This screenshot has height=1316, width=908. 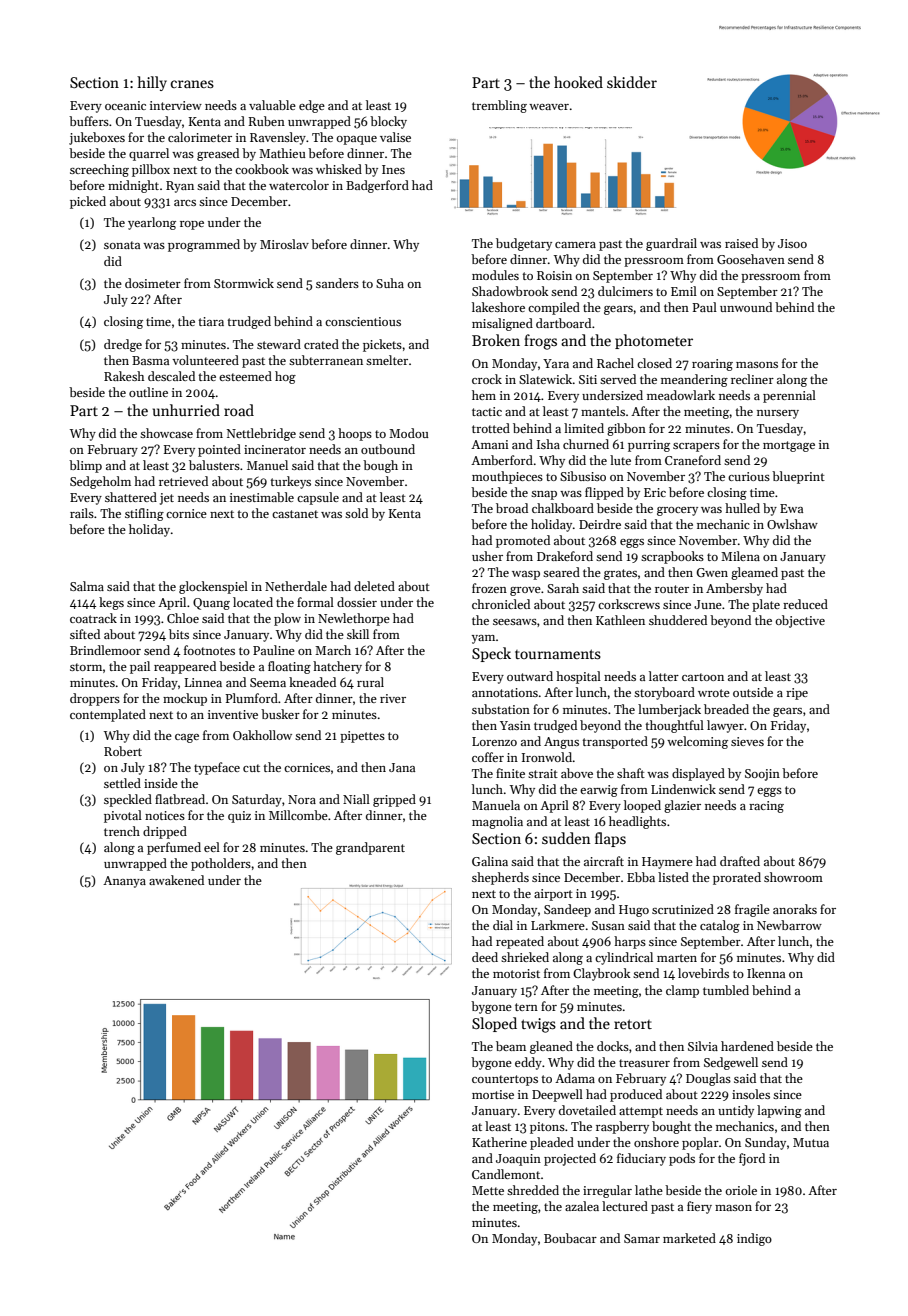 What do you see at coordinates (485, 957) in the screenshot?
I see `deed` at bounding box center [485, 957].
